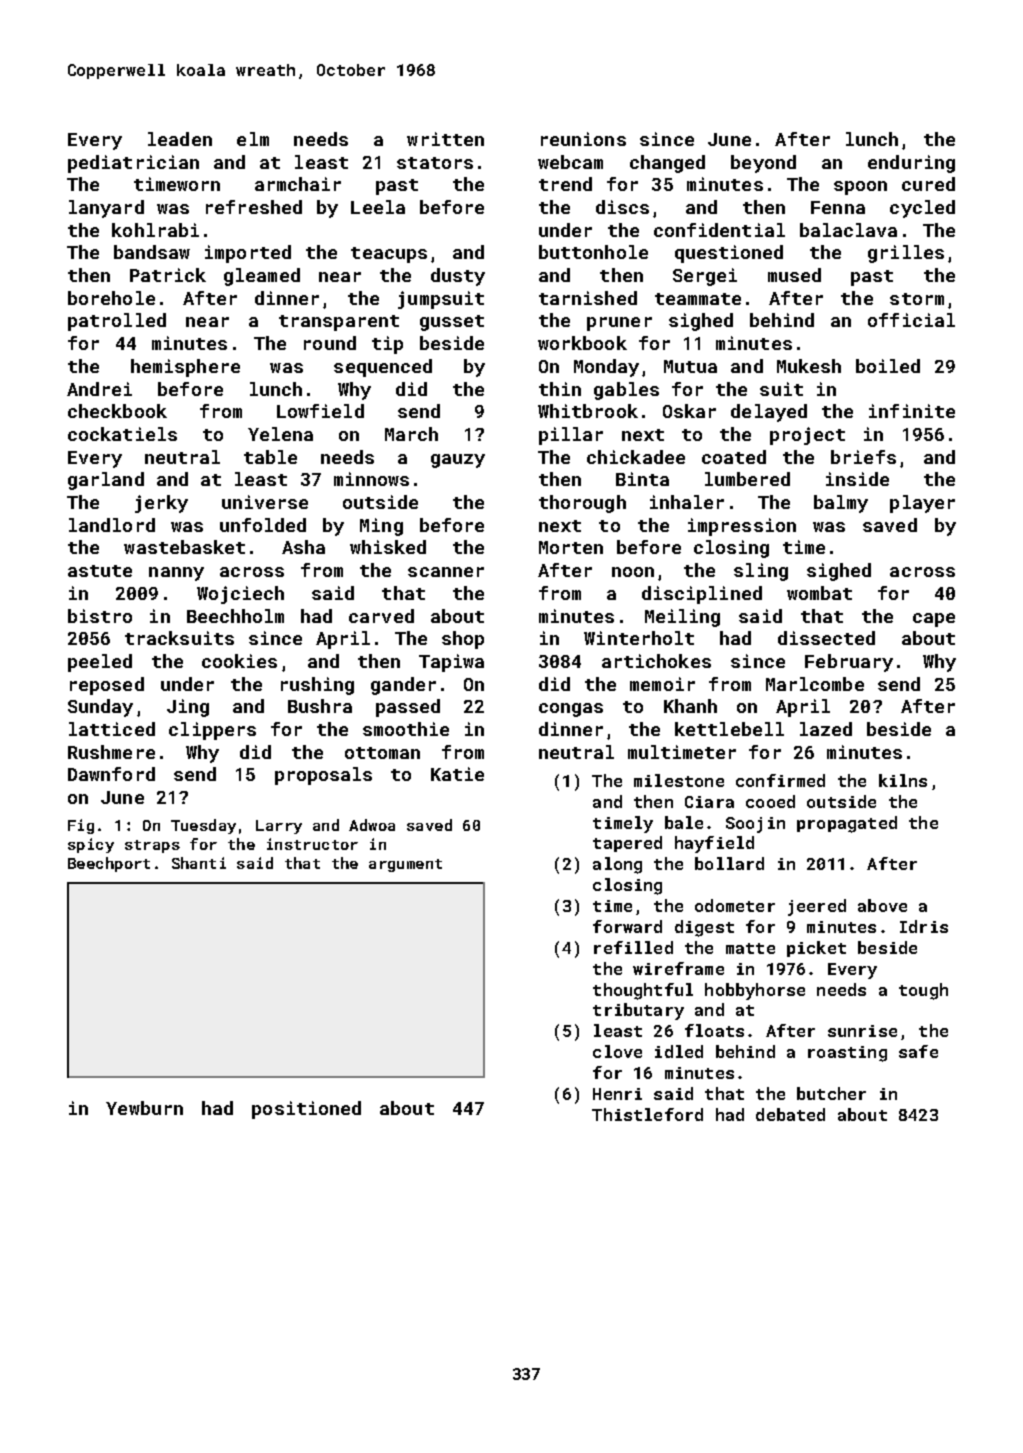  Describe the element at coordinates (815, 684) in the screenshot. I see `Marlcombe` at that location.
